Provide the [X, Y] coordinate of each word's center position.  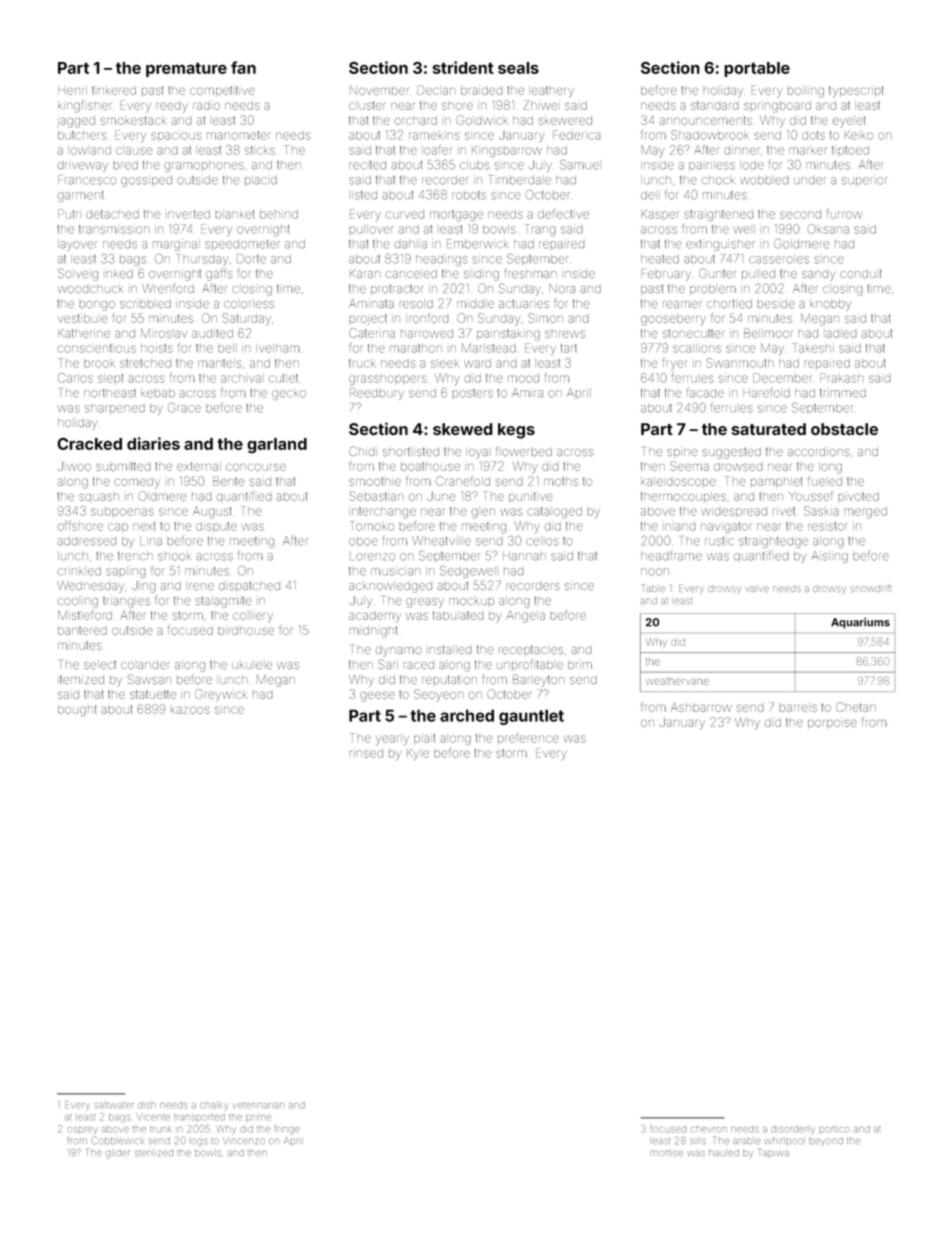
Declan [436, 90]
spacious [176, 135]
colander [145, 665]
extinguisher [720, 245]
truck [362, 363]
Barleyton [538, 681]
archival [241, 378]
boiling [806, 93]
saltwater [113, 1105]
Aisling [830, 557]
